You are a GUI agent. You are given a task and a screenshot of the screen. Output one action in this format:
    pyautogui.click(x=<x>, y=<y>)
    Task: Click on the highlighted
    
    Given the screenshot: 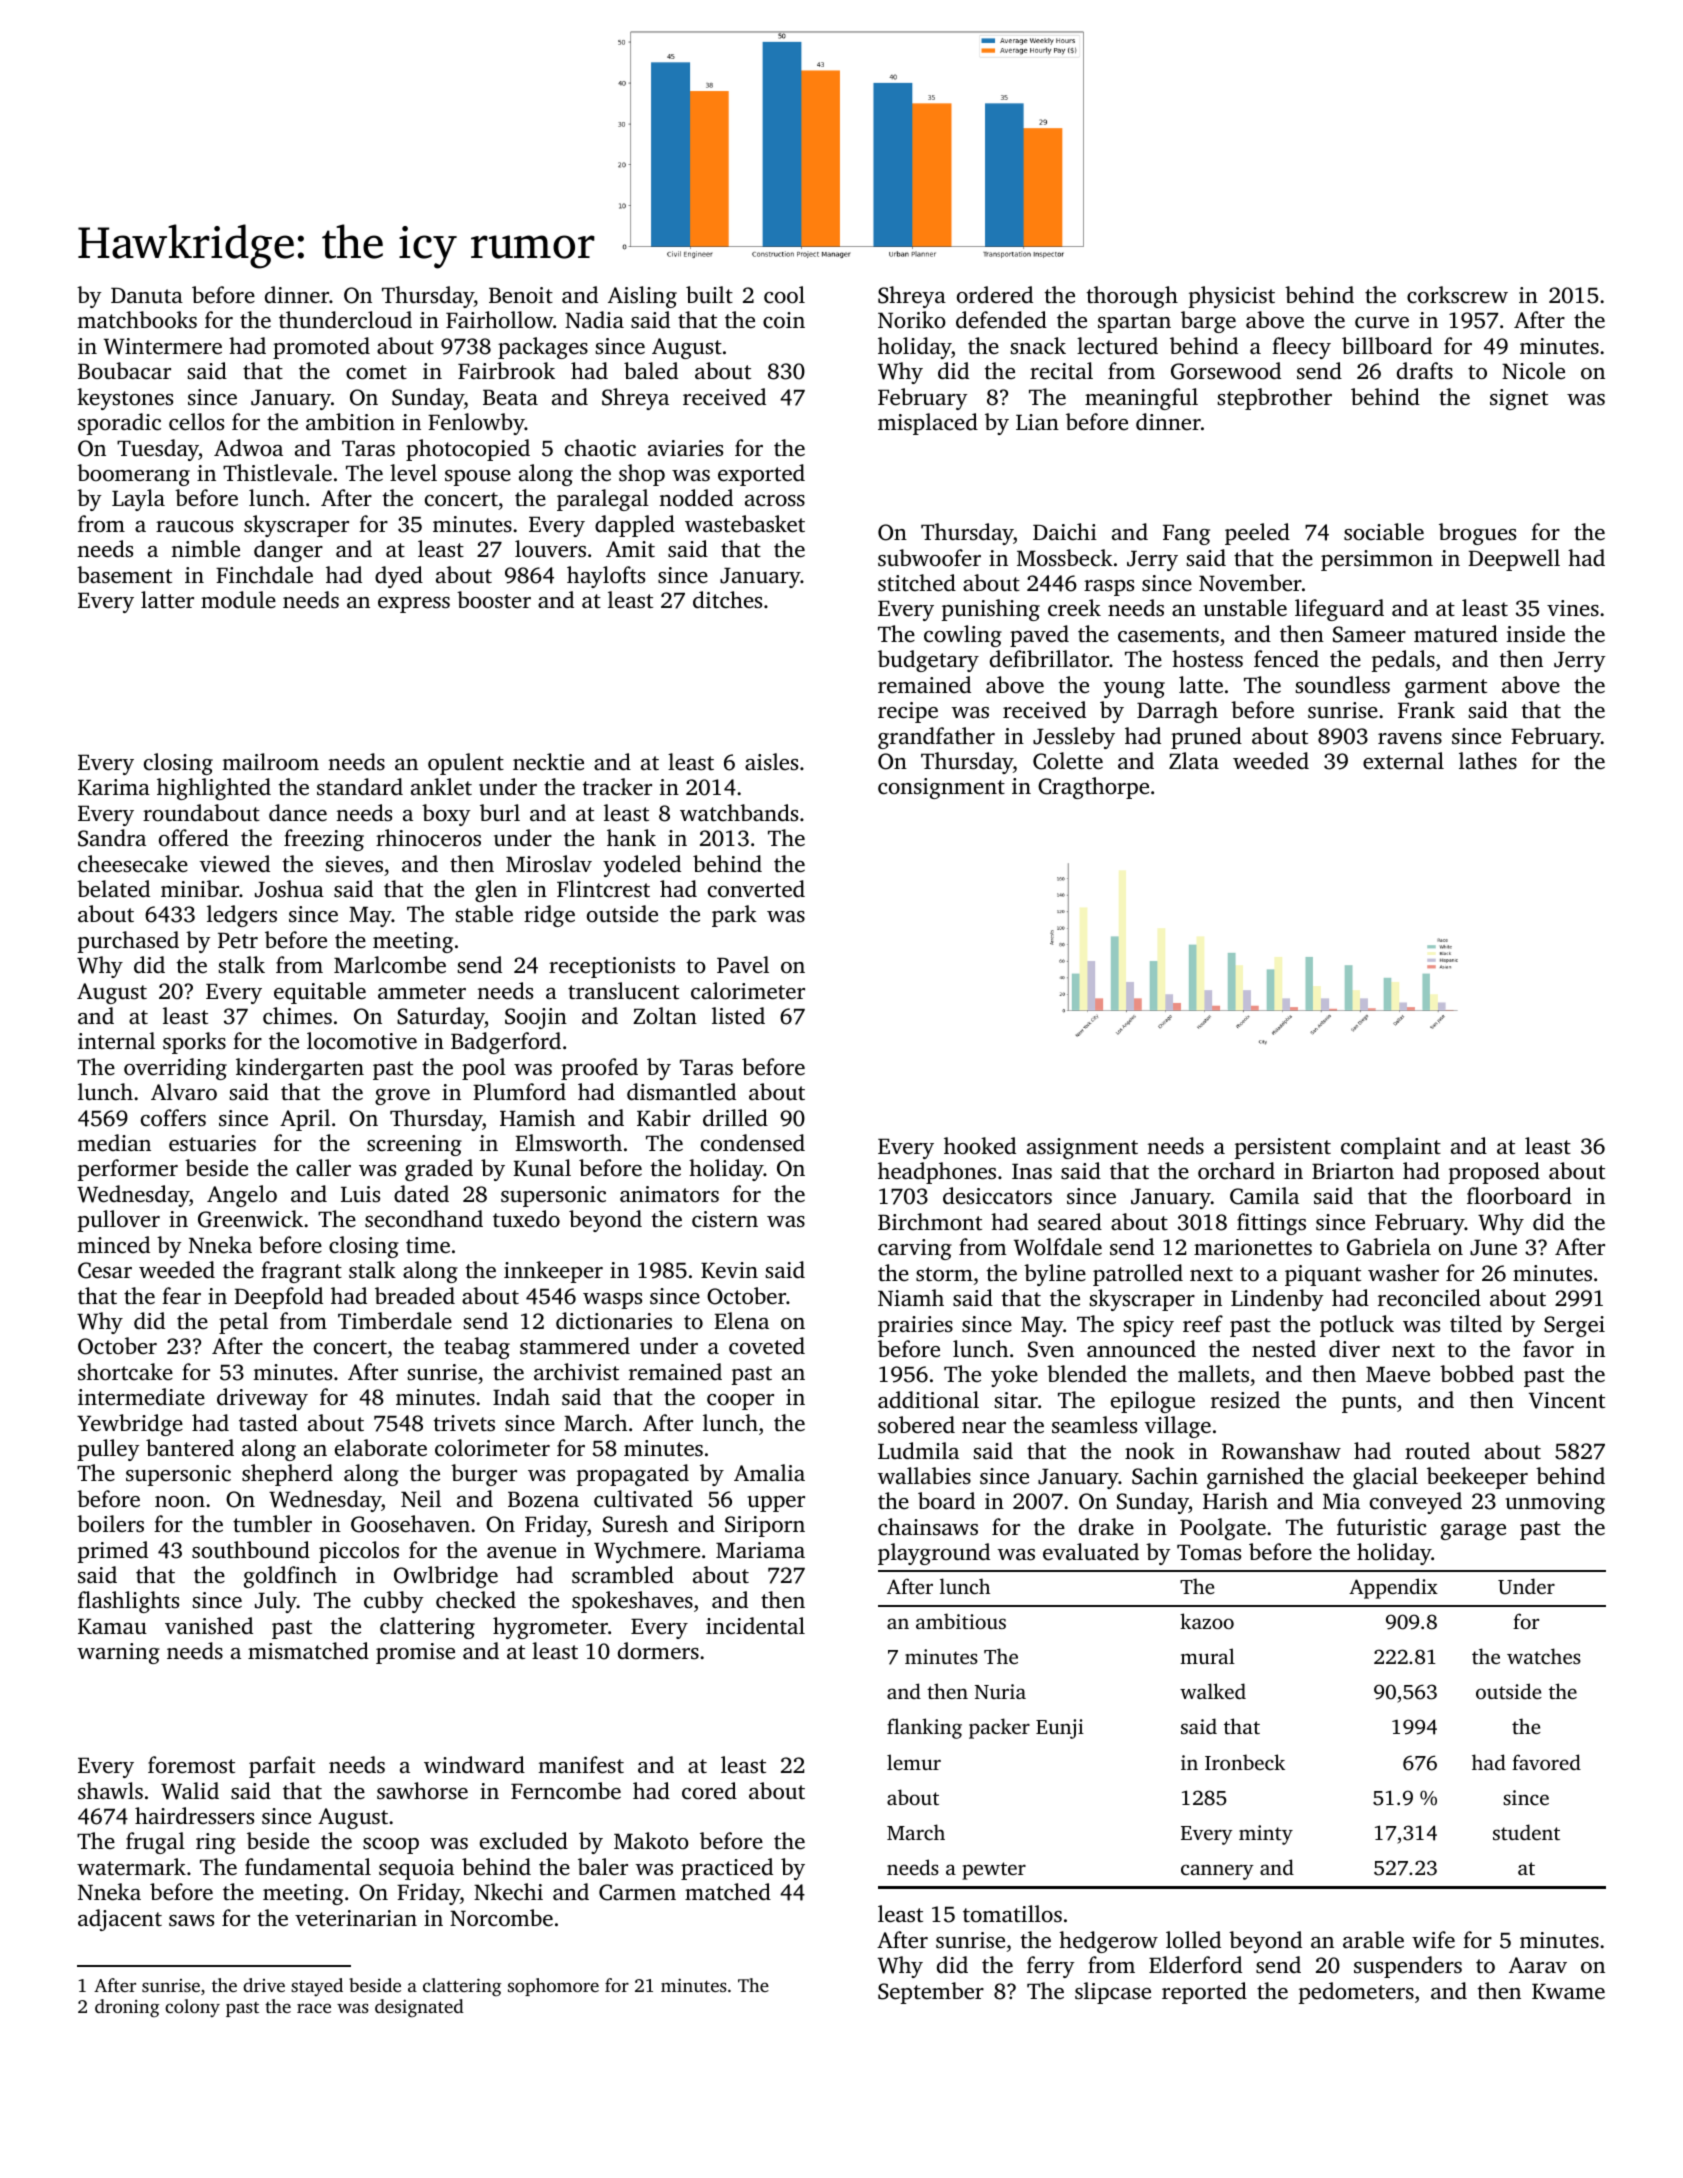 What is the action you would take?
    pyautogui.click(x=214, y=789)
